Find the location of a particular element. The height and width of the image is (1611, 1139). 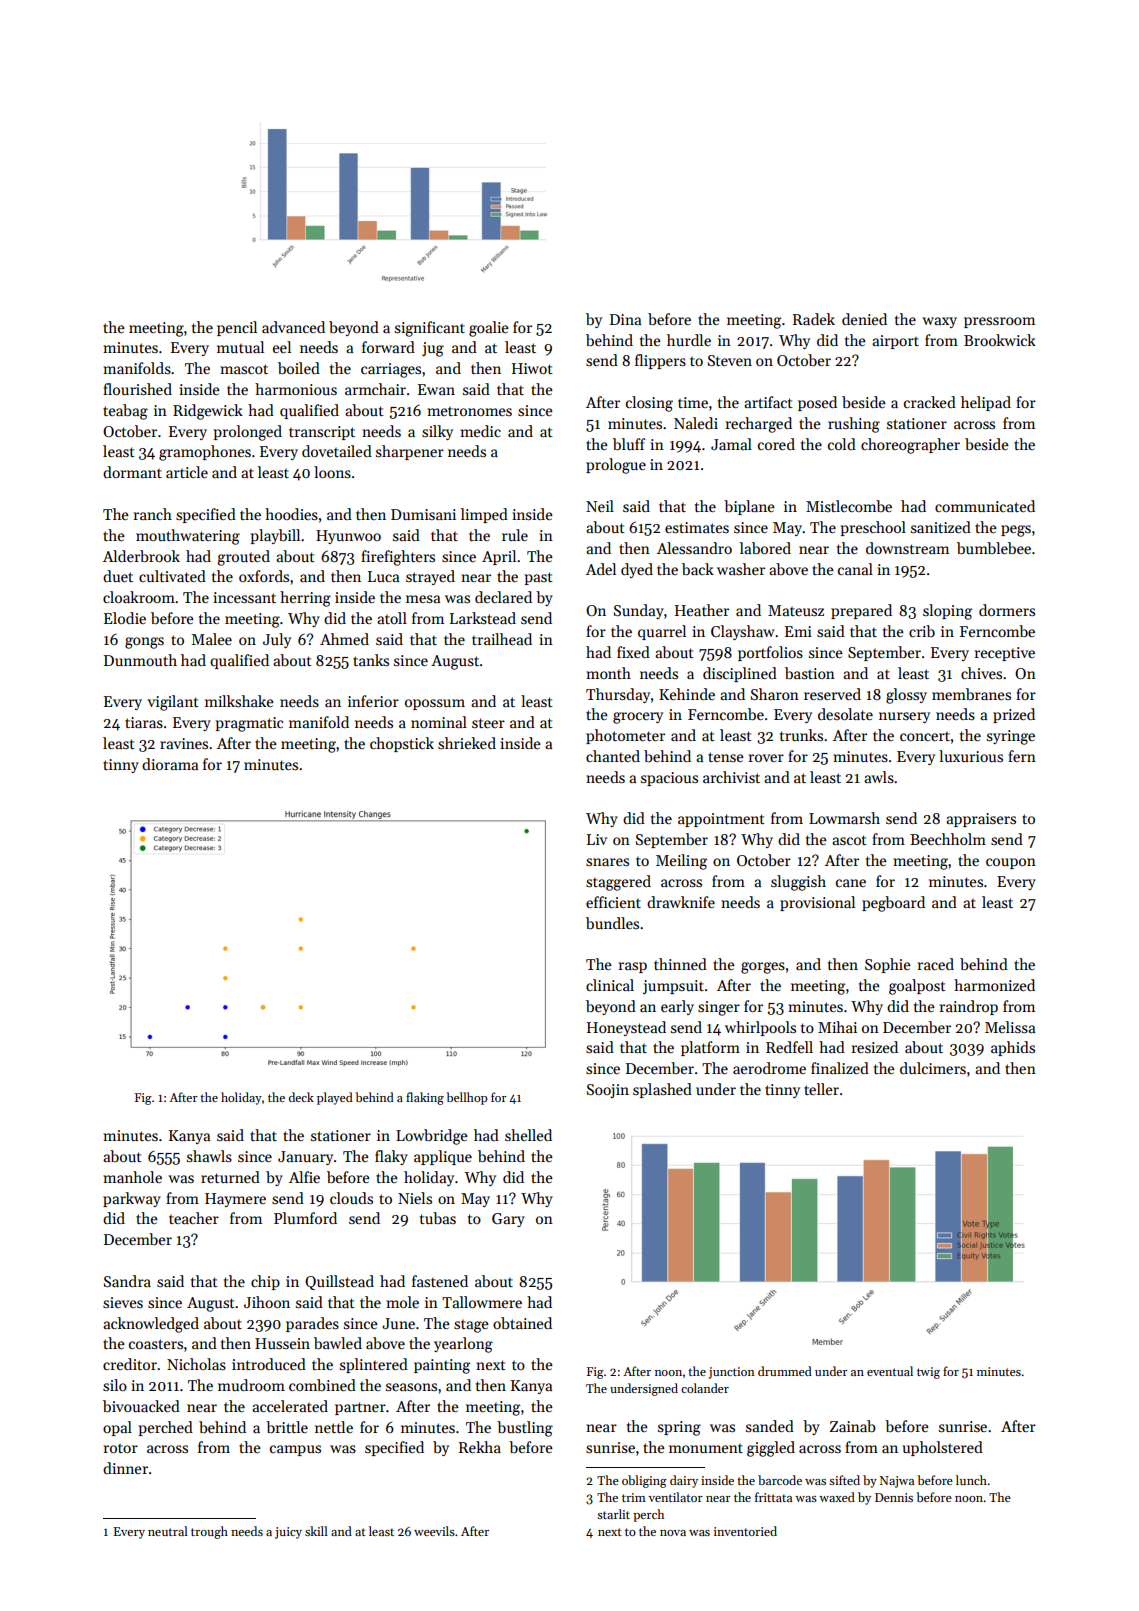

Sophie is located at coordinates (888, 965).
